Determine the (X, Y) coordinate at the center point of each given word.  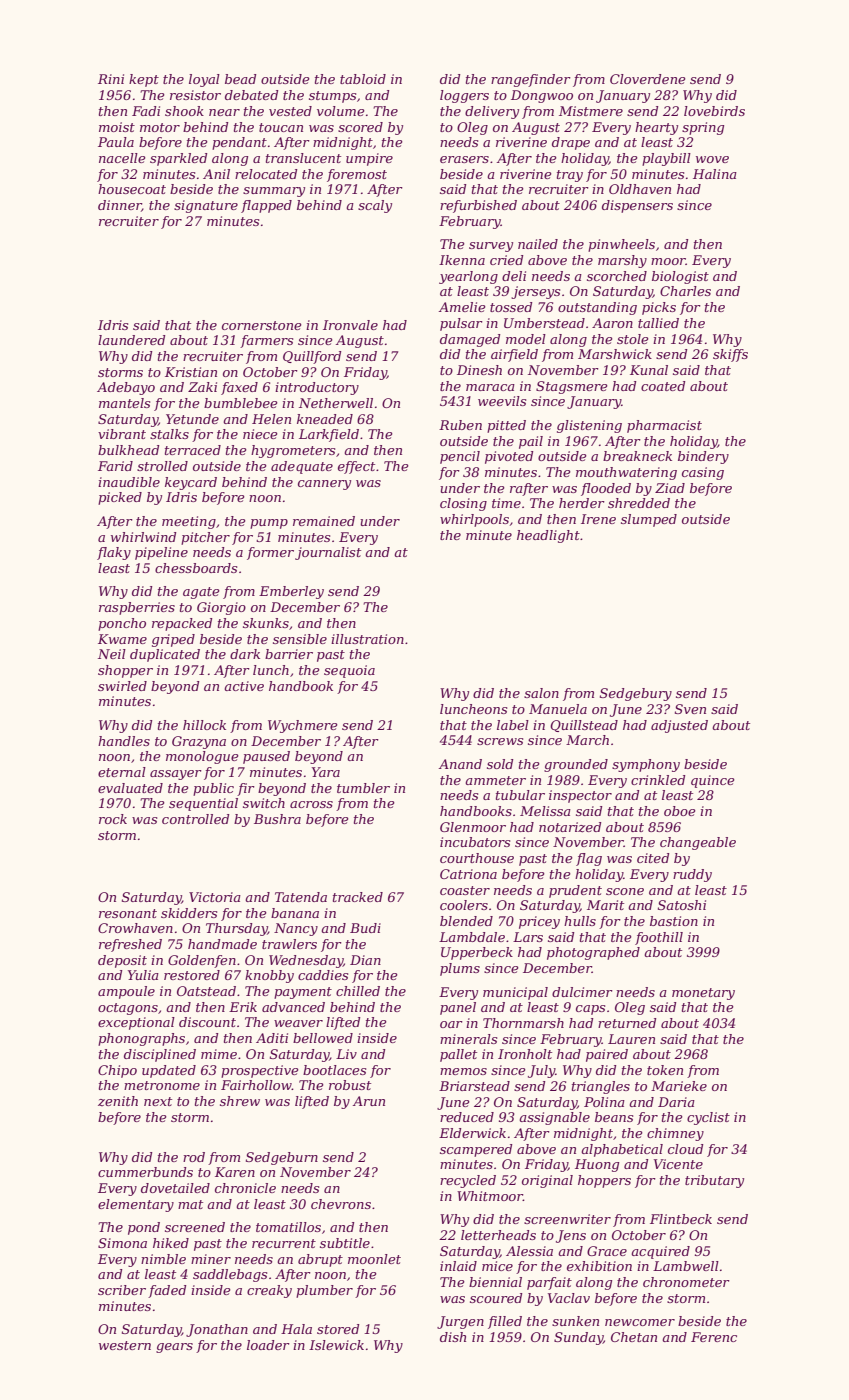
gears (174, 1348)
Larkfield (329, 435)
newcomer (640, 1322)
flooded (606, 489)
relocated (266, 174)
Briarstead (474, 1086)
